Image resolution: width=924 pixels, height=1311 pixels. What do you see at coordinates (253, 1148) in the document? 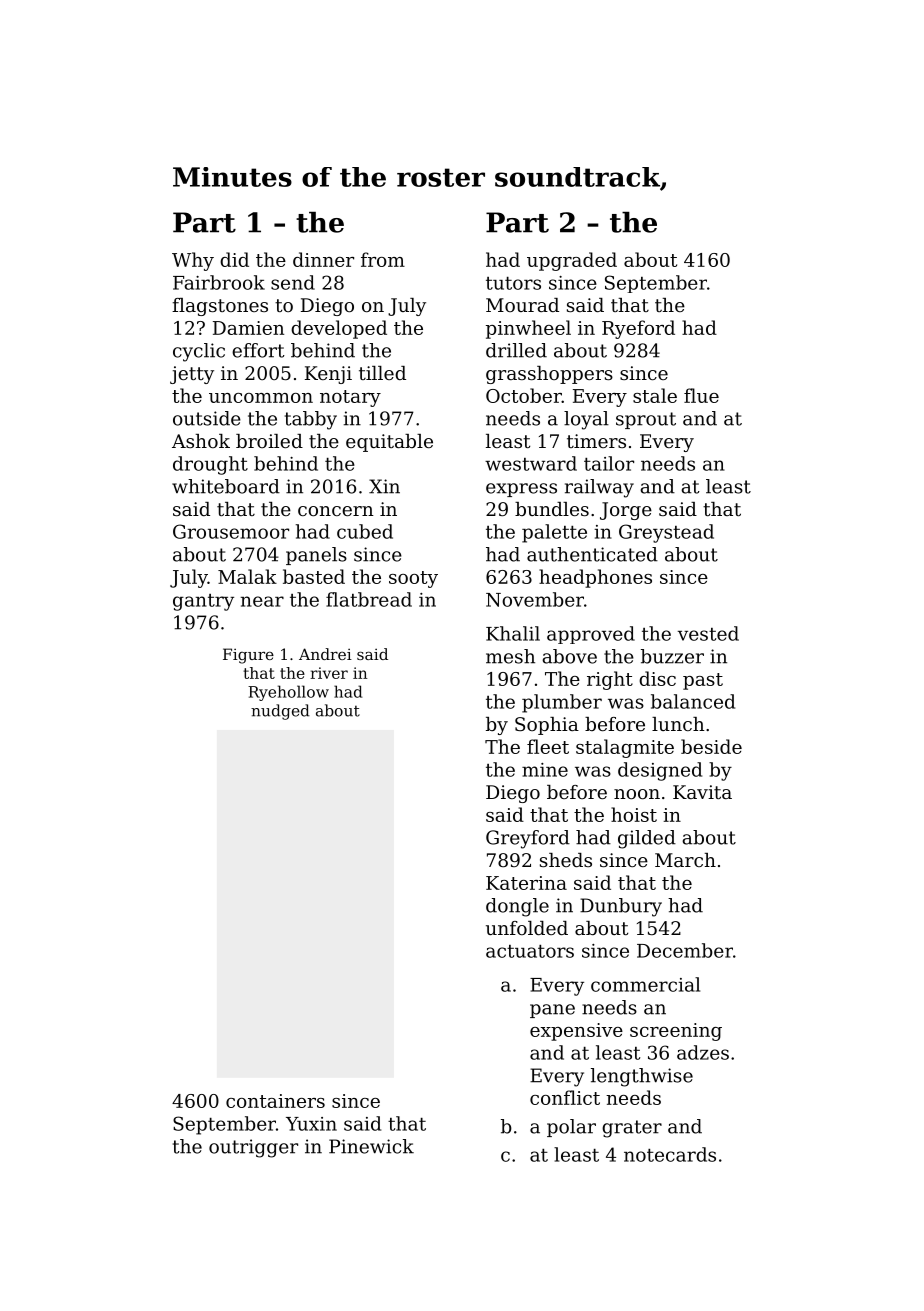
I see `outrigger` at bounding box center [253, 1148].
